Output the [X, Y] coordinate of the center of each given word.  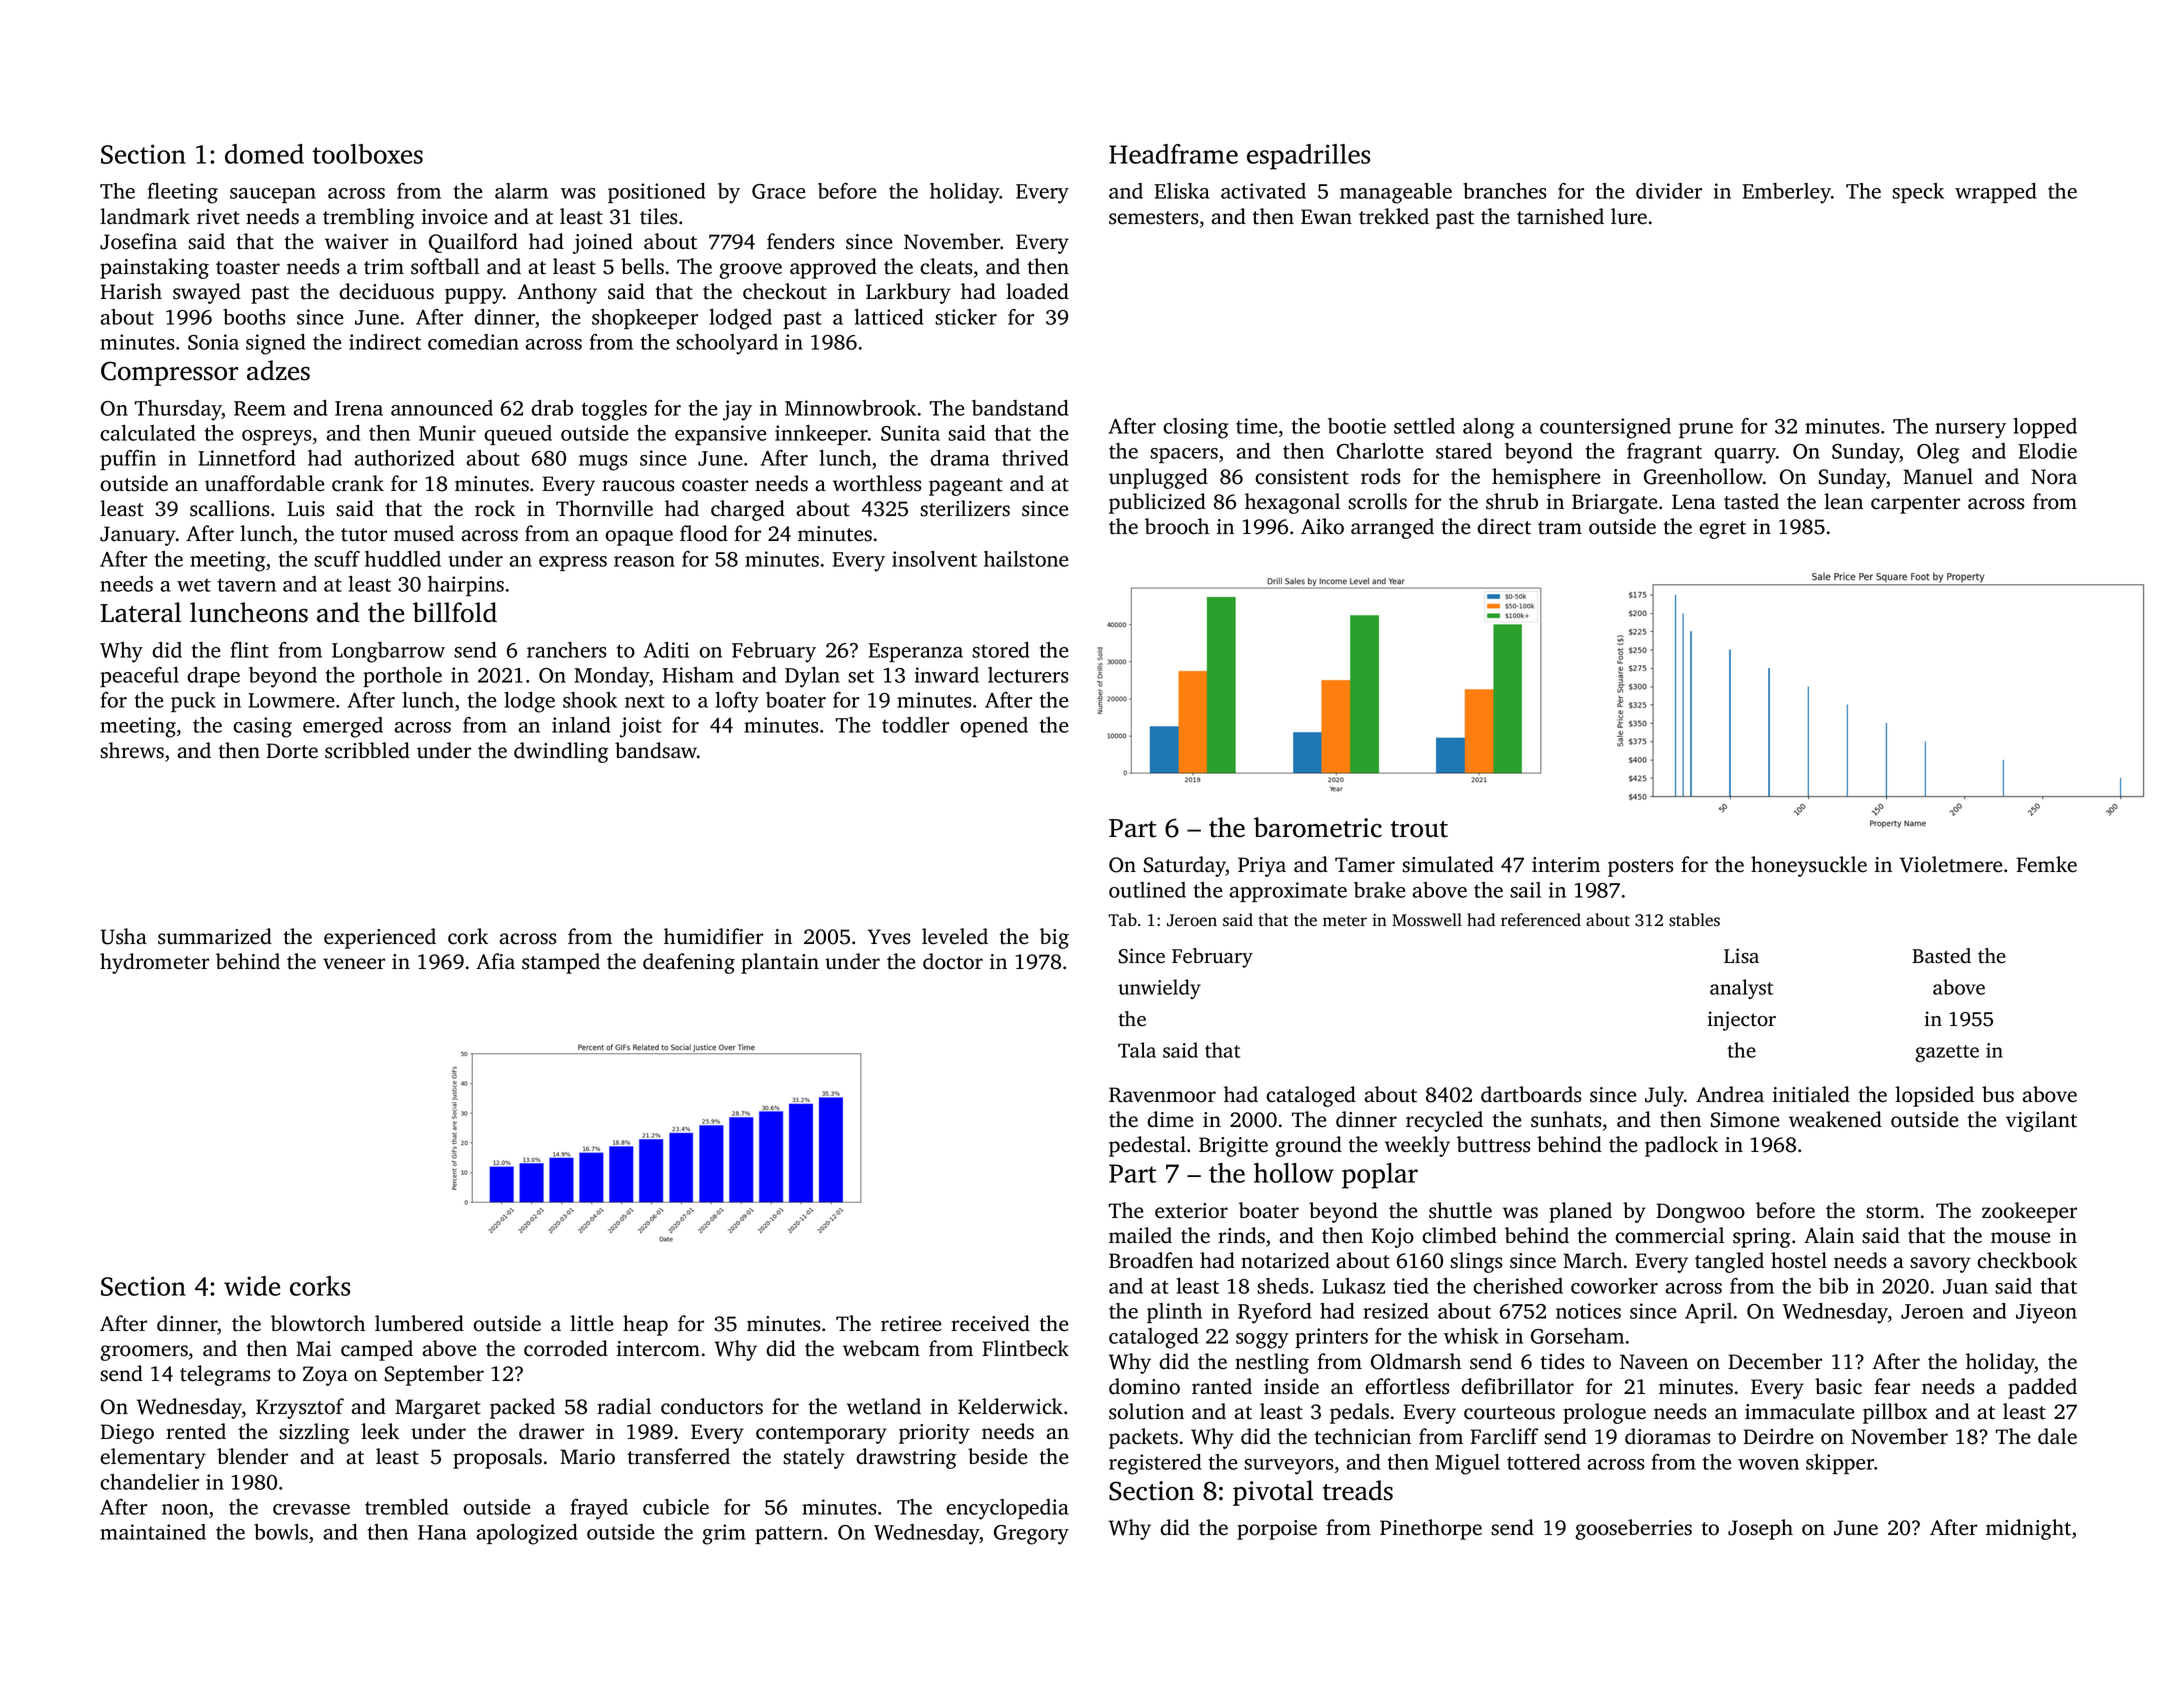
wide [252, 1286]
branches [1505, 191]
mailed [1140, 1235]
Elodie [2048, 451]
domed [264, 154]
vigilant [2041, 1121]
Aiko [1322, 526]
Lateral [140, 612]
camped [377, 1350]
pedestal [1147, 1146]
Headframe [1173, 154]
